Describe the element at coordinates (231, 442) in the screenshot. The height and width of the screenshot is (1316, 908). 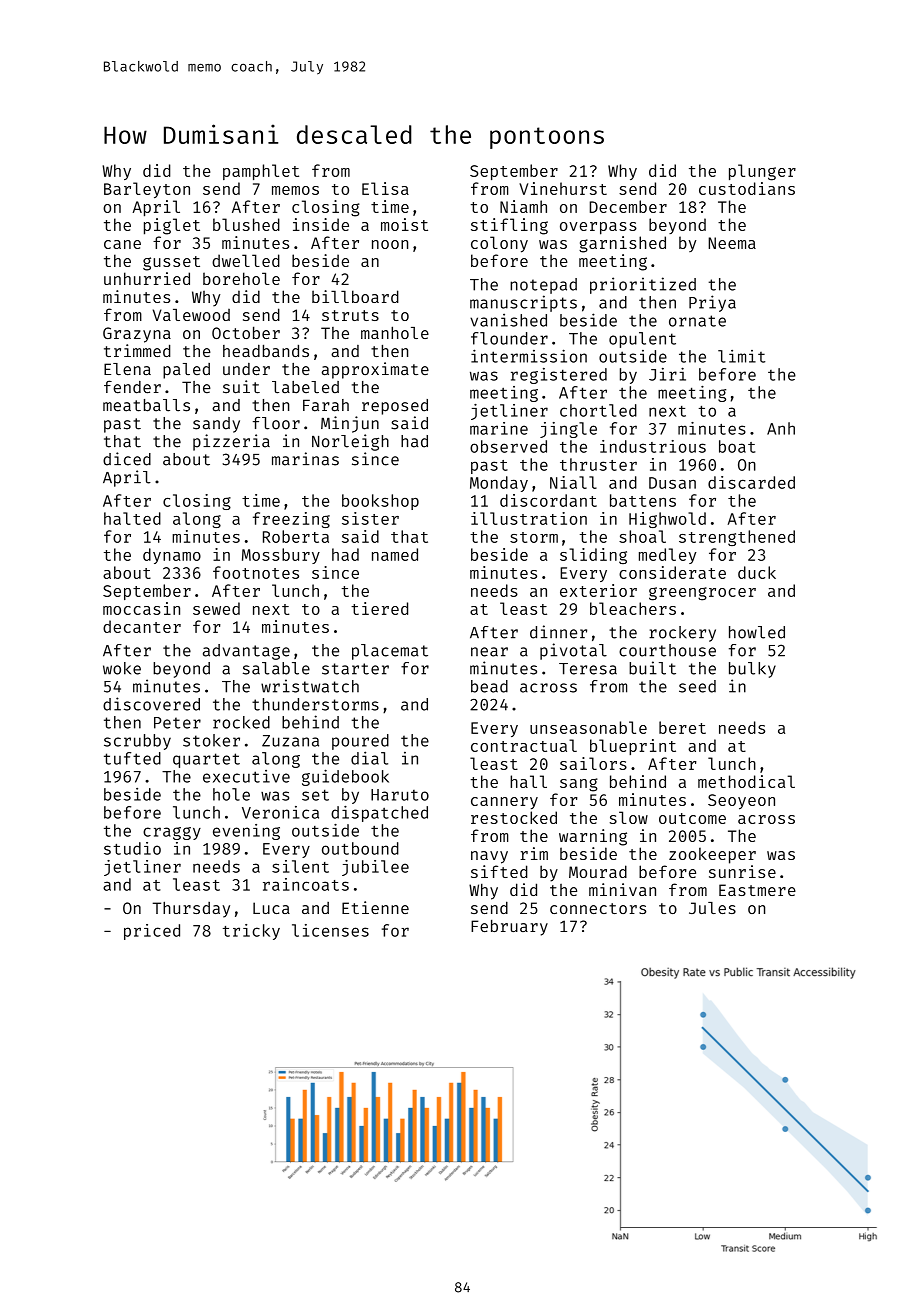
I see `pizzeria` at that location.
